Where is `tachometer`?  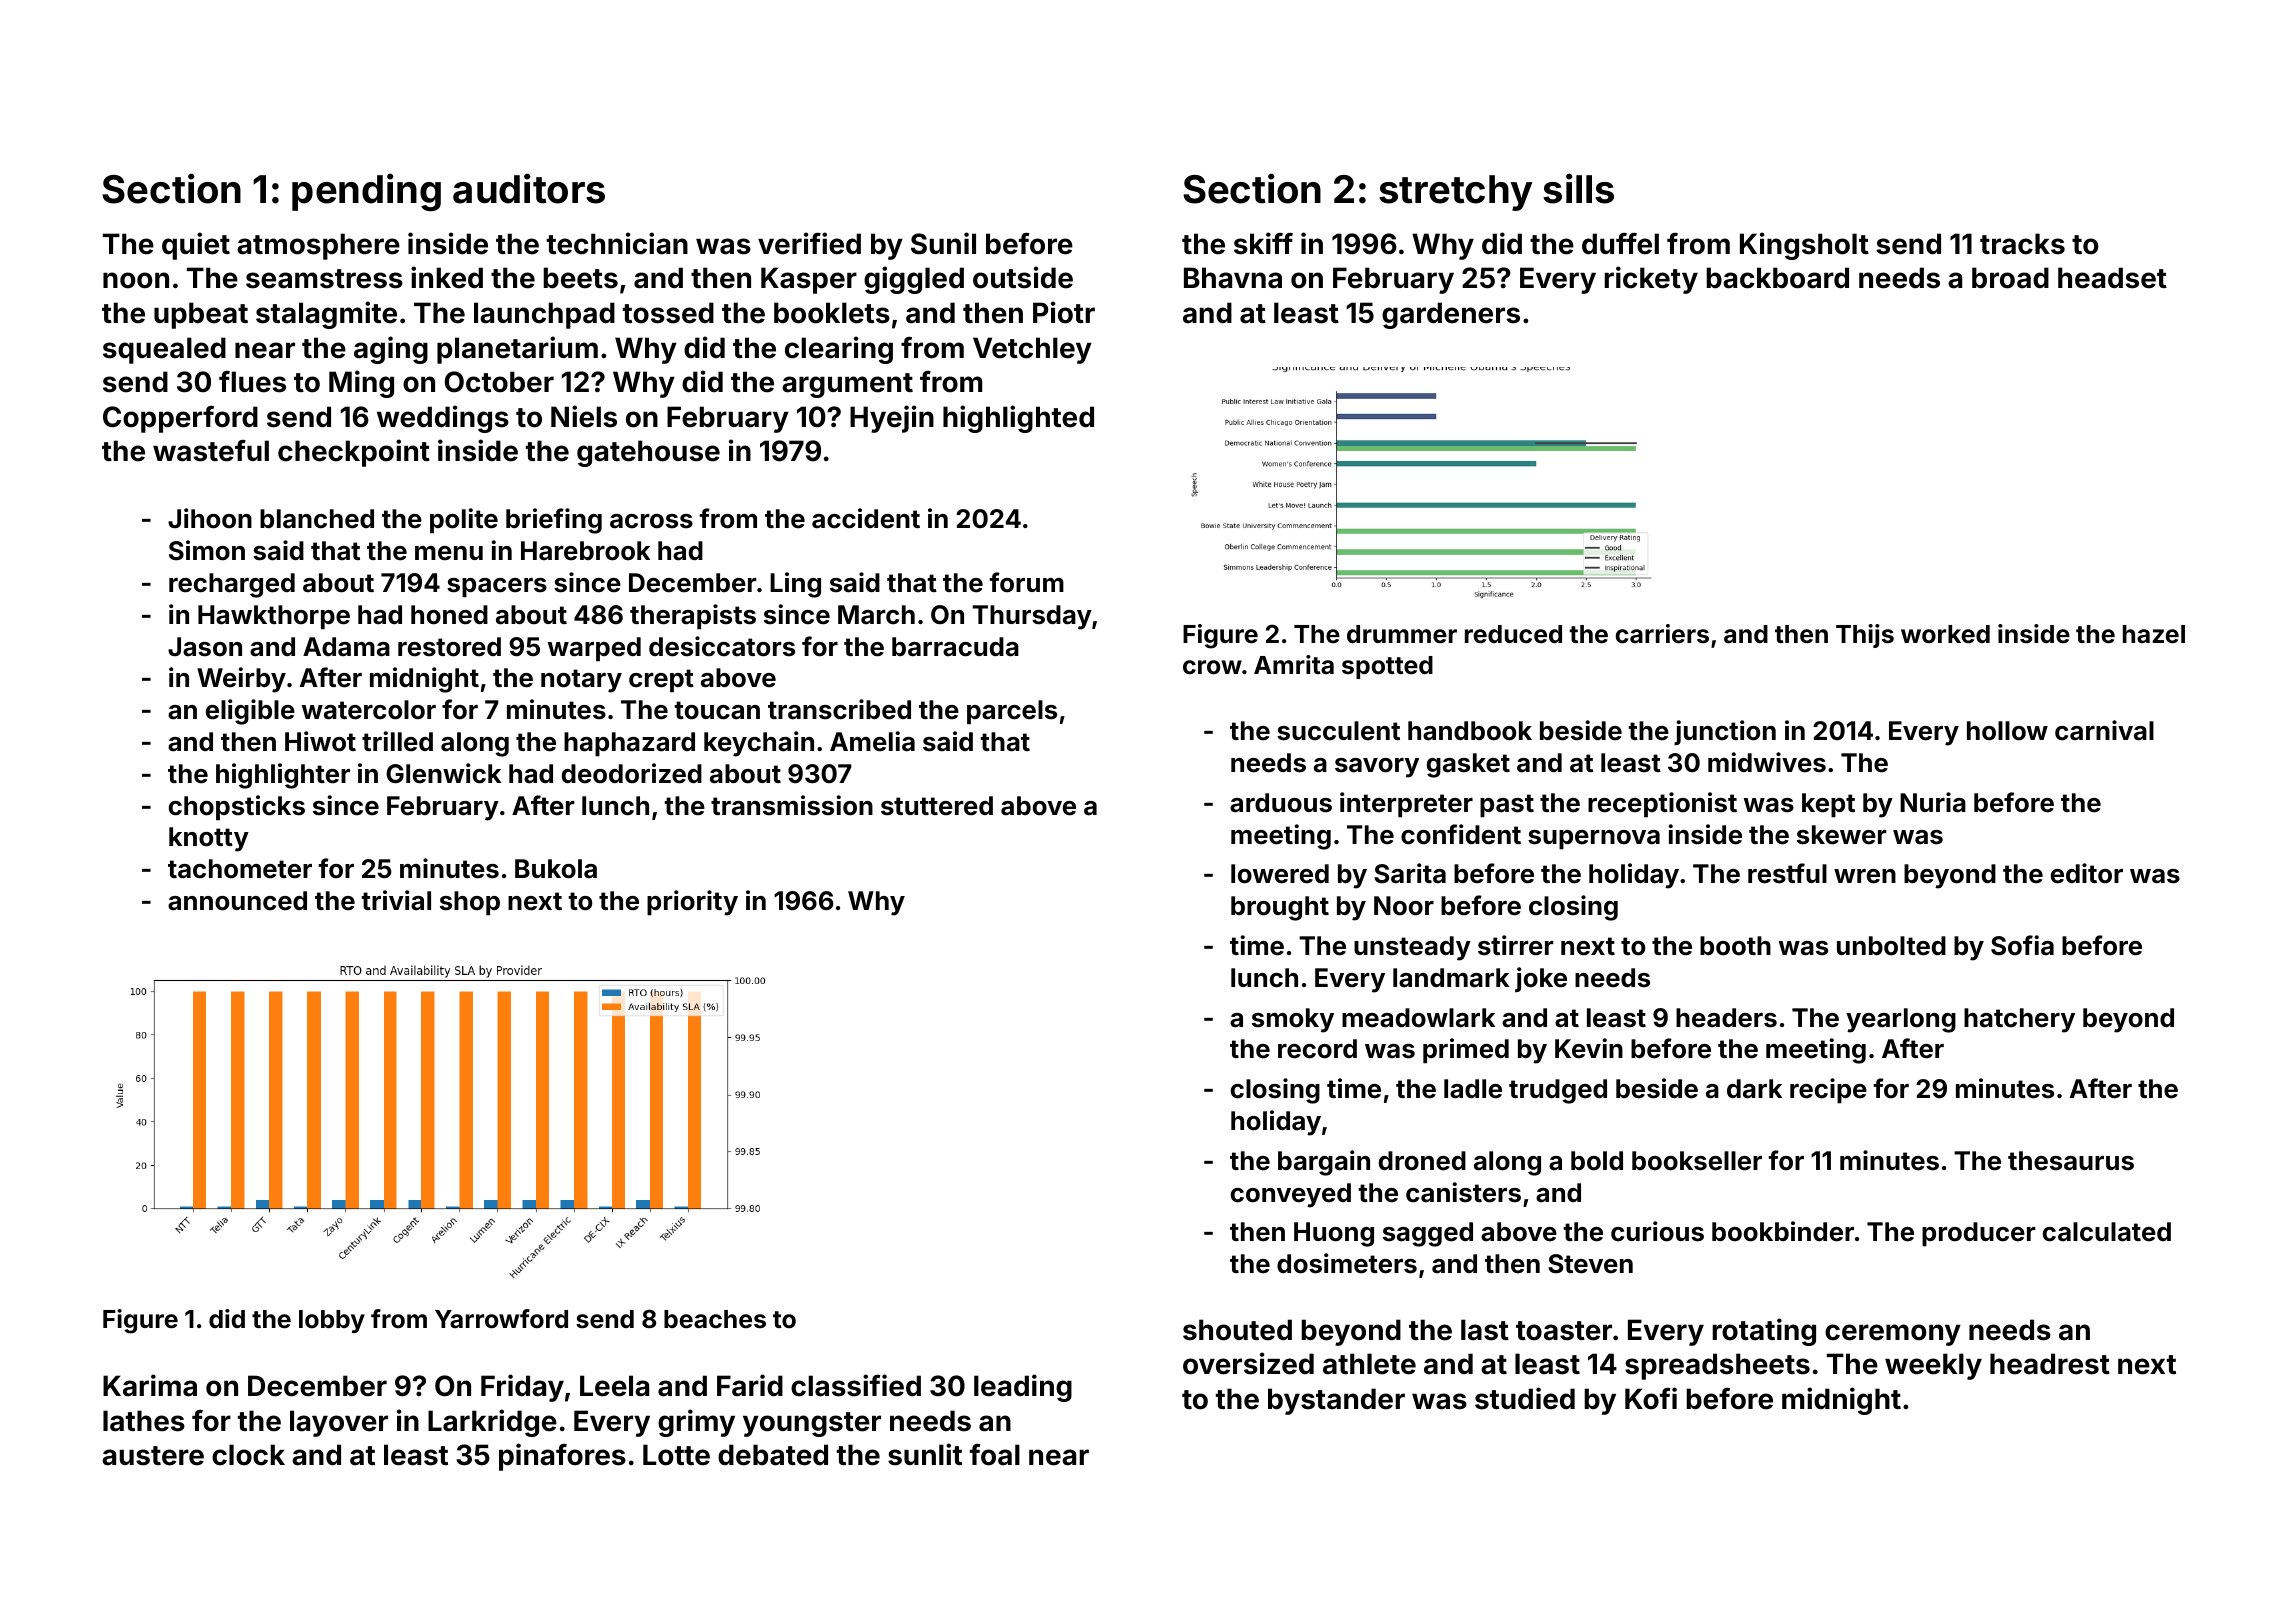 tachometer is located at coordinates (240, 869).
